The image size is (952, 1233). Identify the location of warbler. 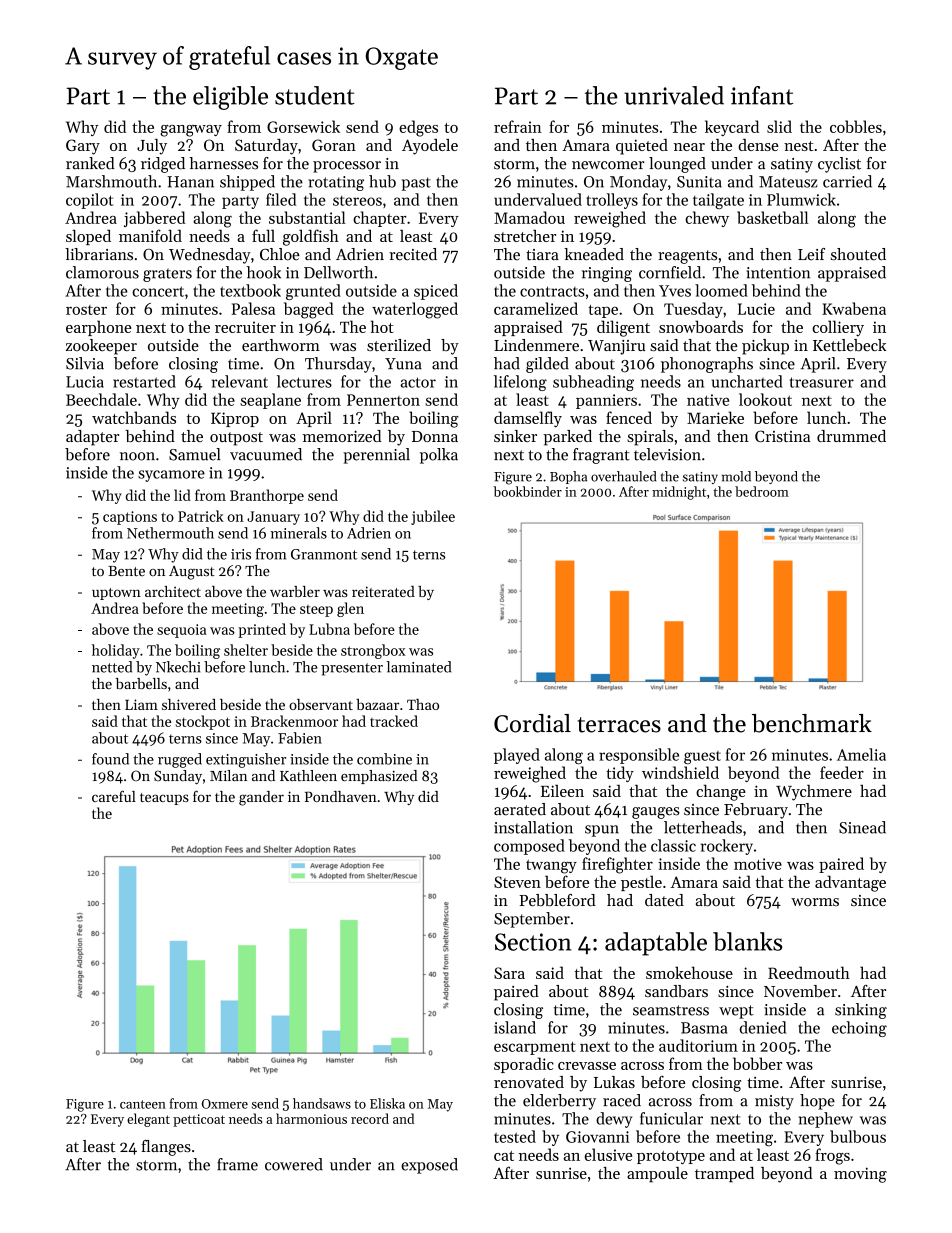
(295, 591).
